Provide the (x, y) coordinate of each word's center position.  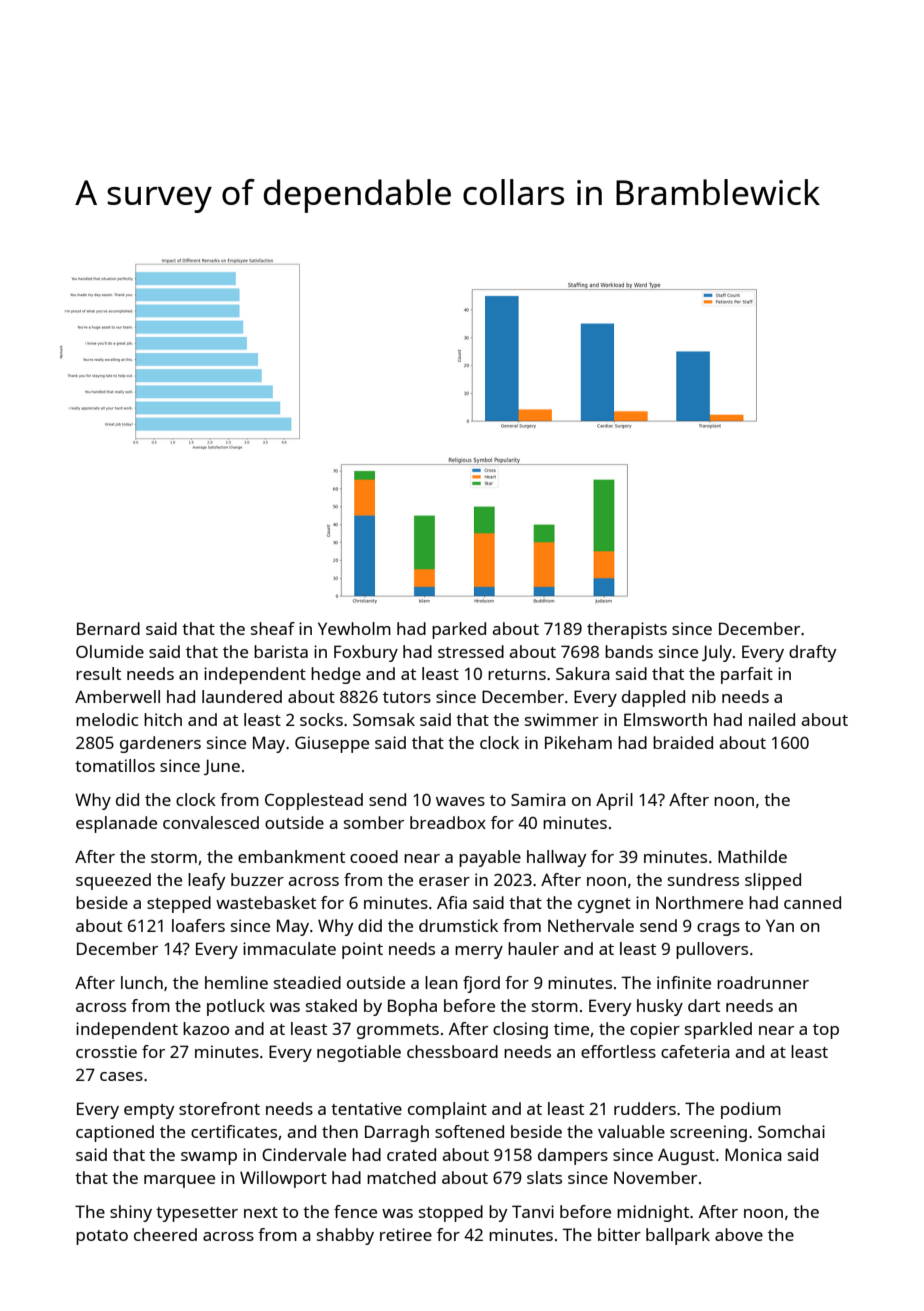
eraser (444, 881)
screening (708, 1133)
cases (121, 1076)
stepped (179, 904)
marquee (179, 1181)
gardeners (160, 744)
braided (683, 742)
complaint (447, 1110)
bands (629, 651)
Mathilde (752, 856)
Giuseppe (332, 744)
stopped (451, 1213)
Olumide (110, 651)
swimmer (562, 719)
